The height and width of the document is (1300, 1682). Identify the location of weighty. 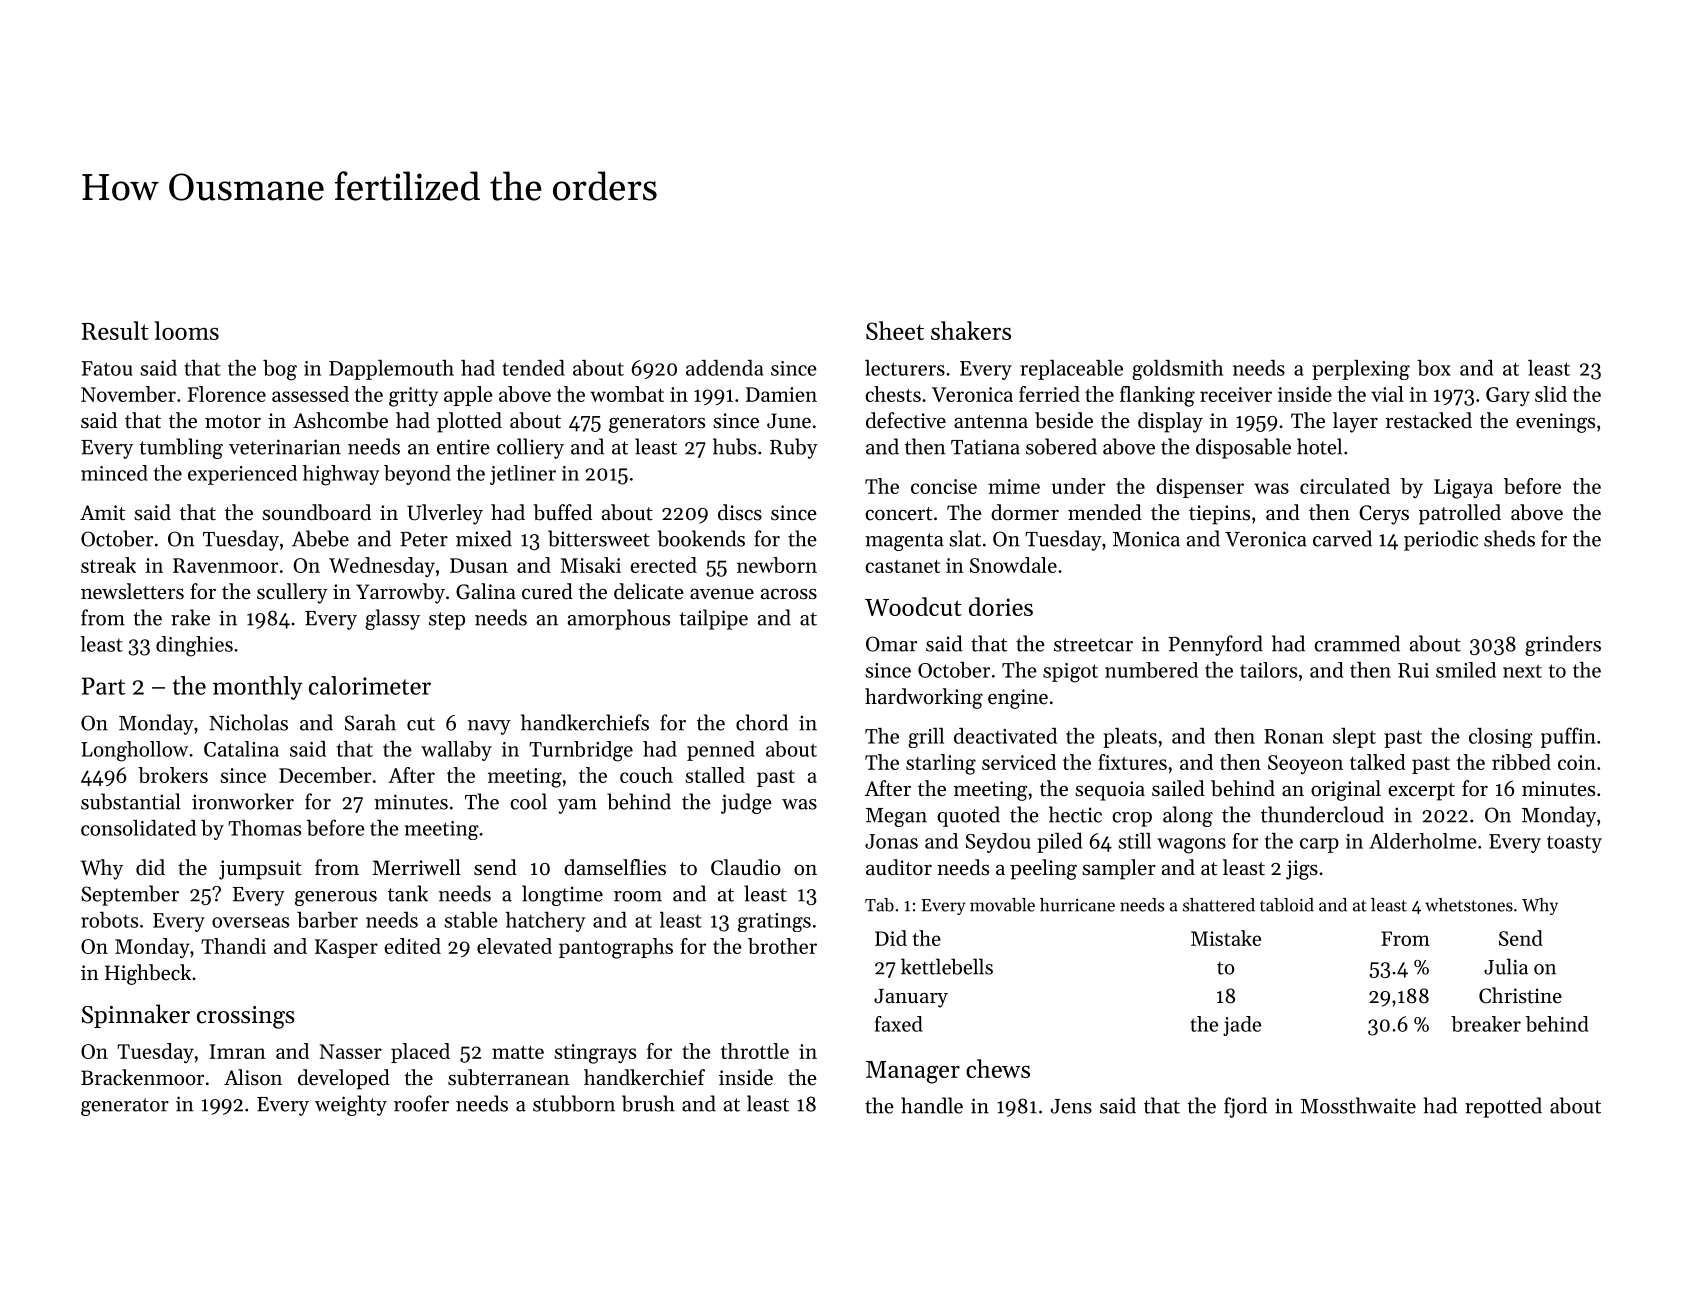
(351, 1105).
